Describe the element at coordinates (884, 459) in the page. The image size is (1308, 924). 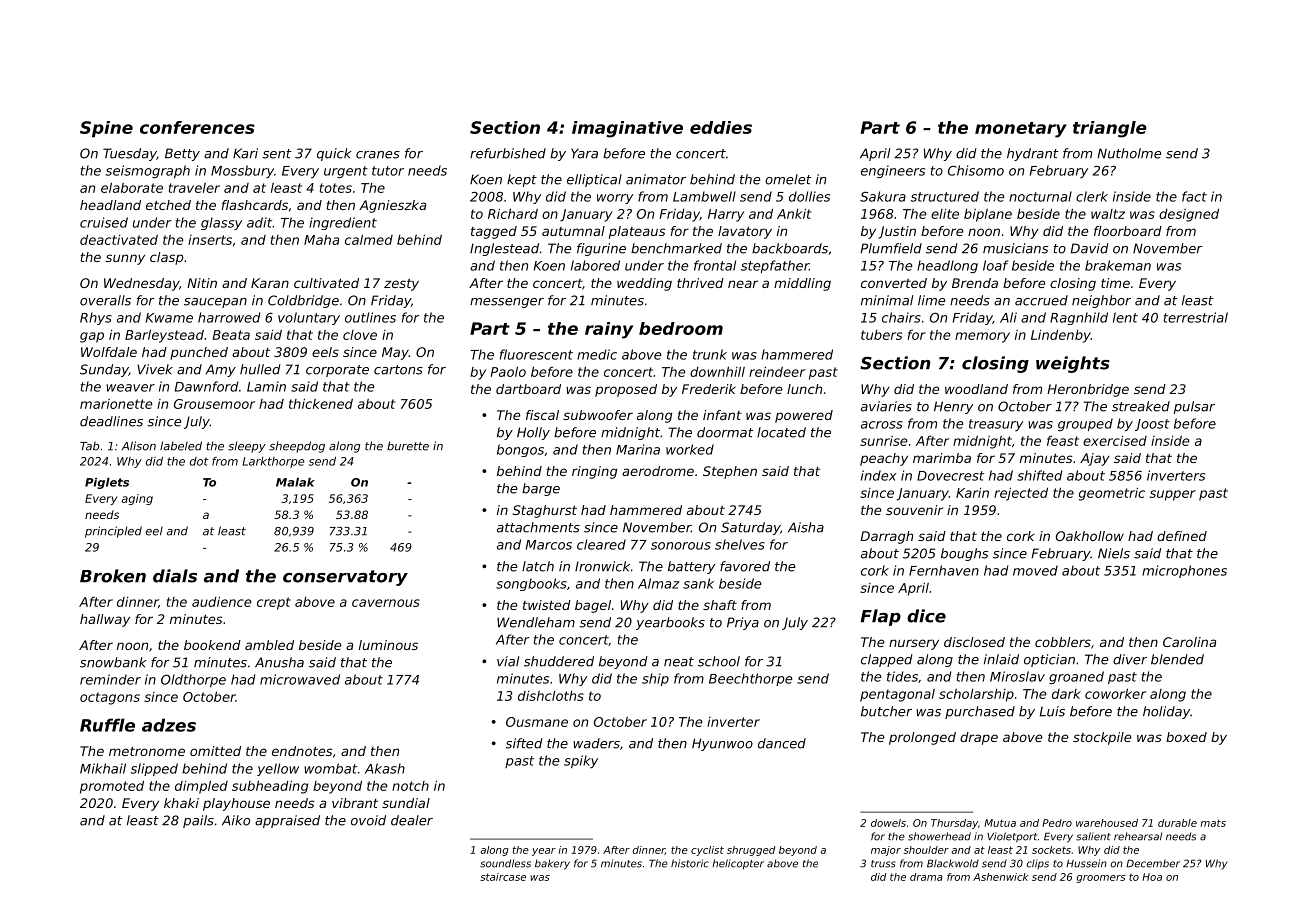
I see `peachy` at that location.
